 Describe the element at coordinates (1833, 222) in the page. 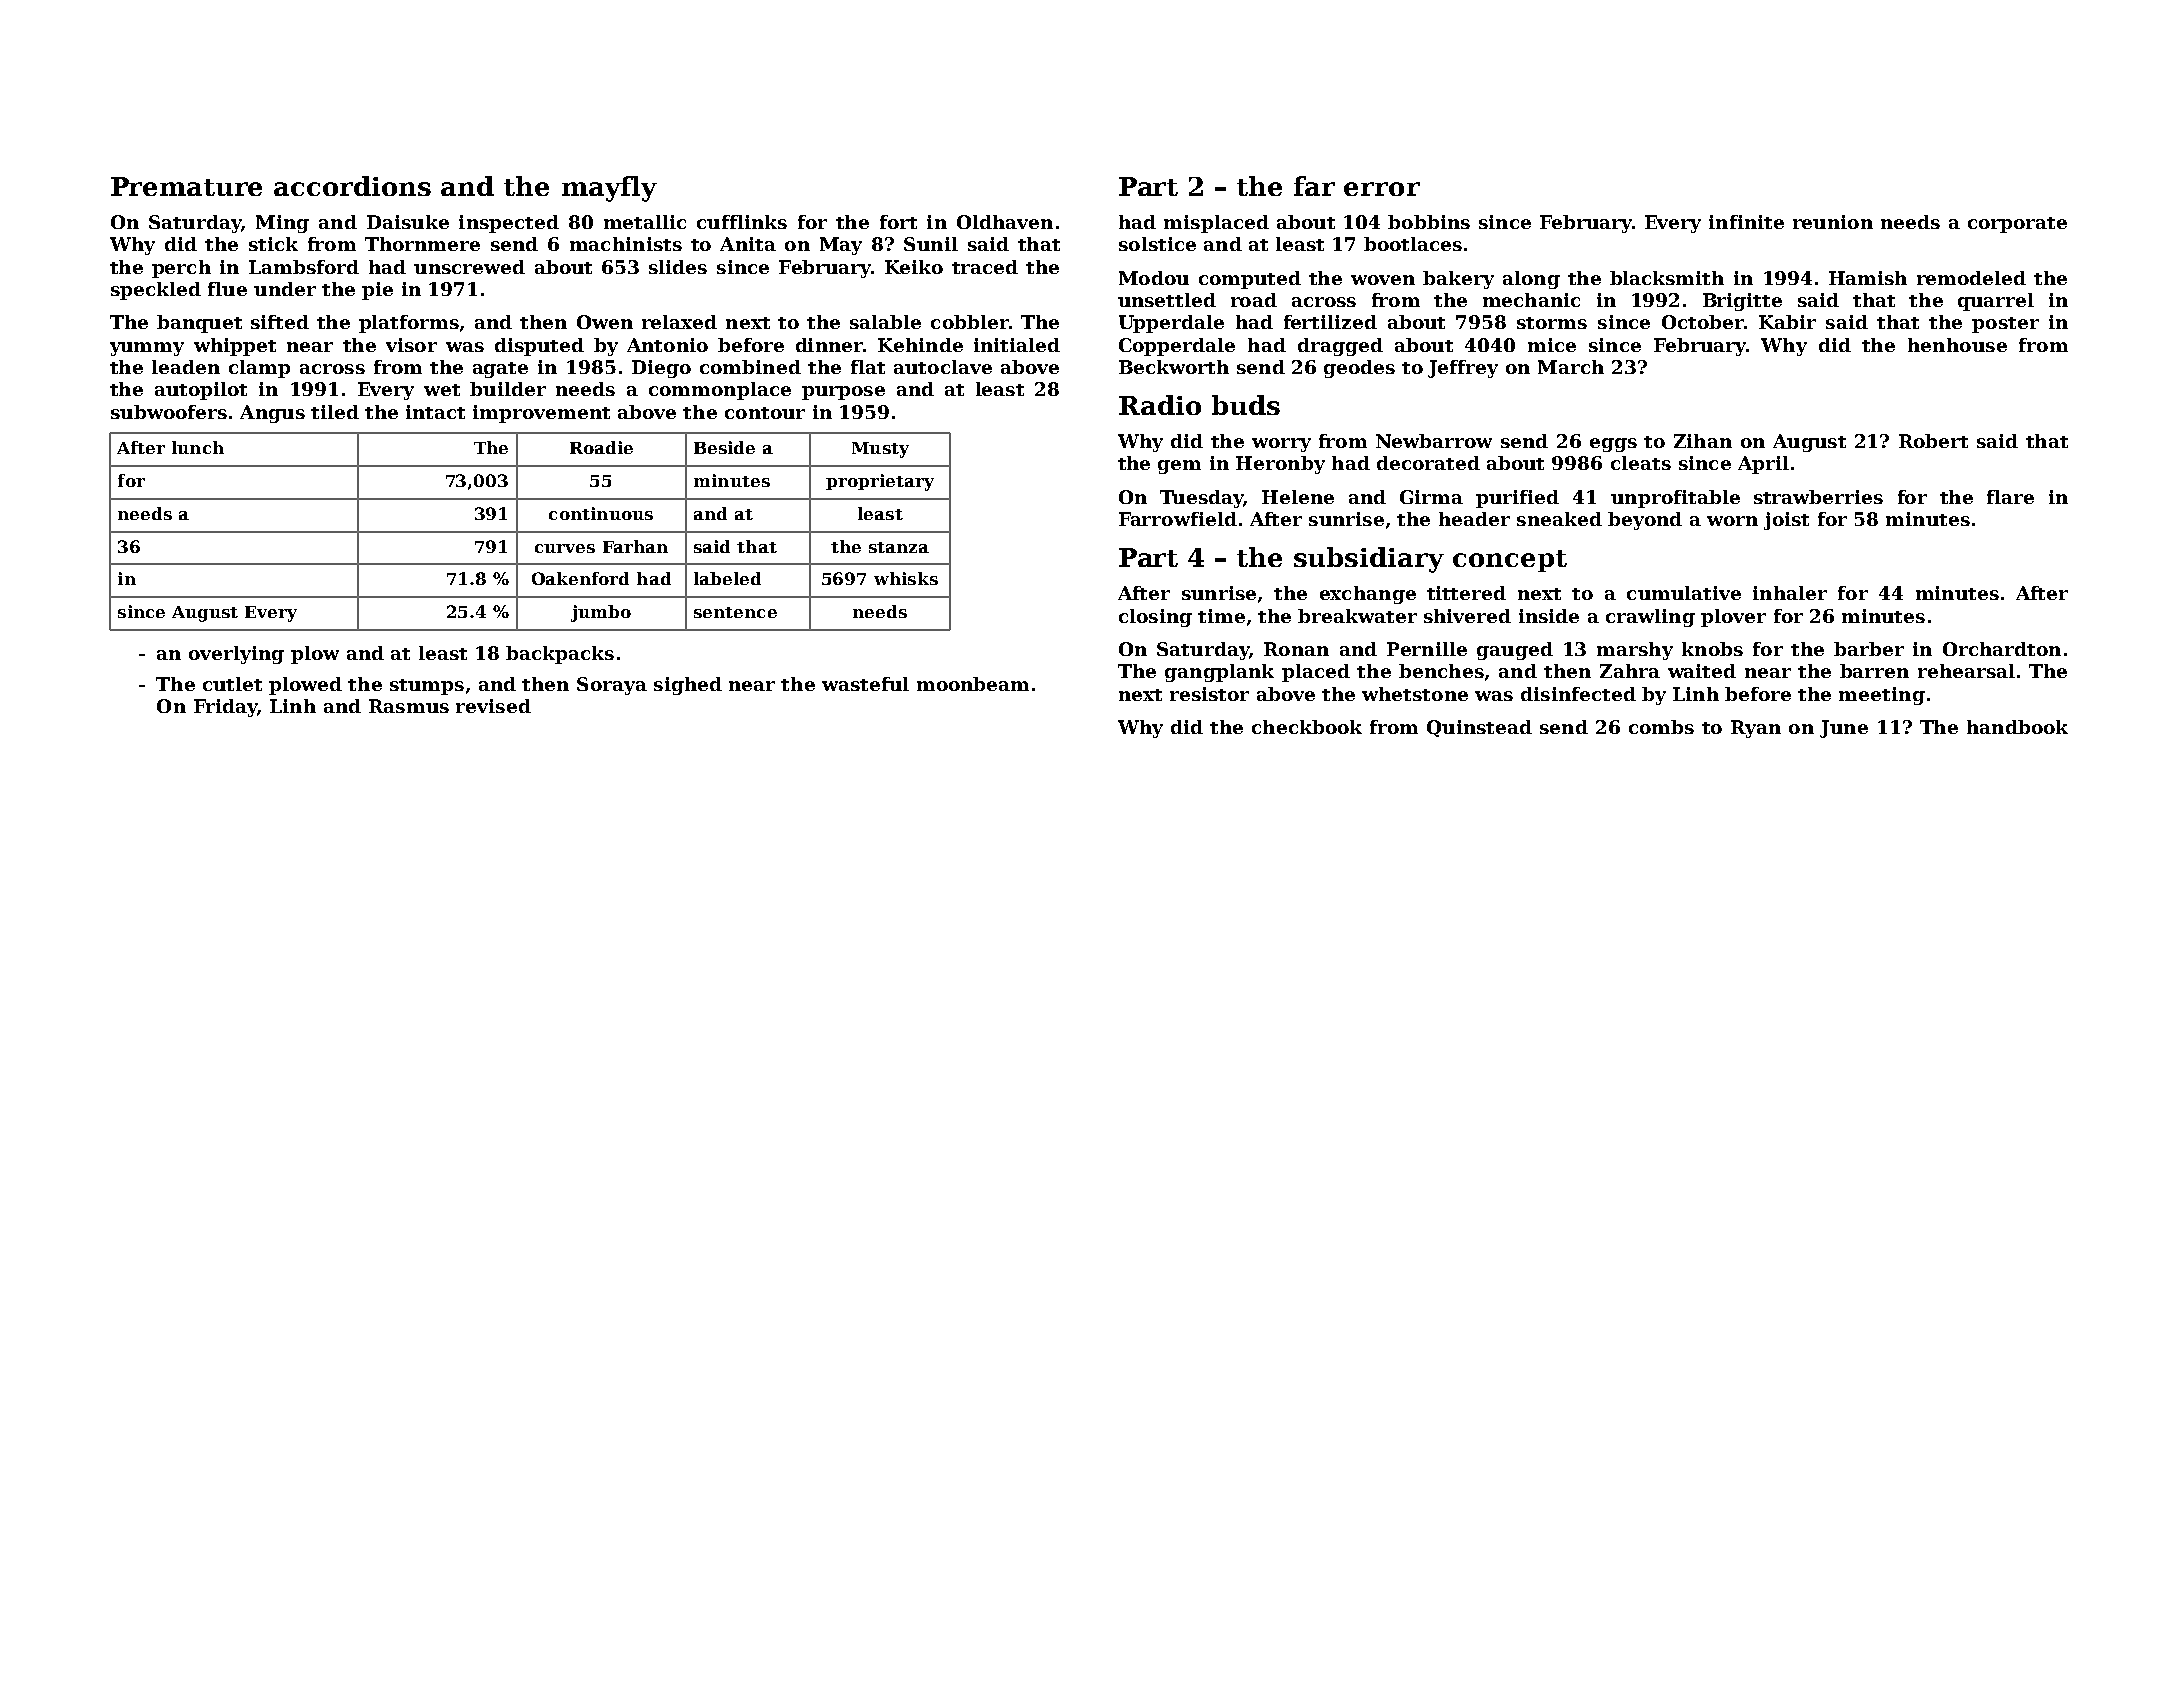

I see `reunion` at that location.
